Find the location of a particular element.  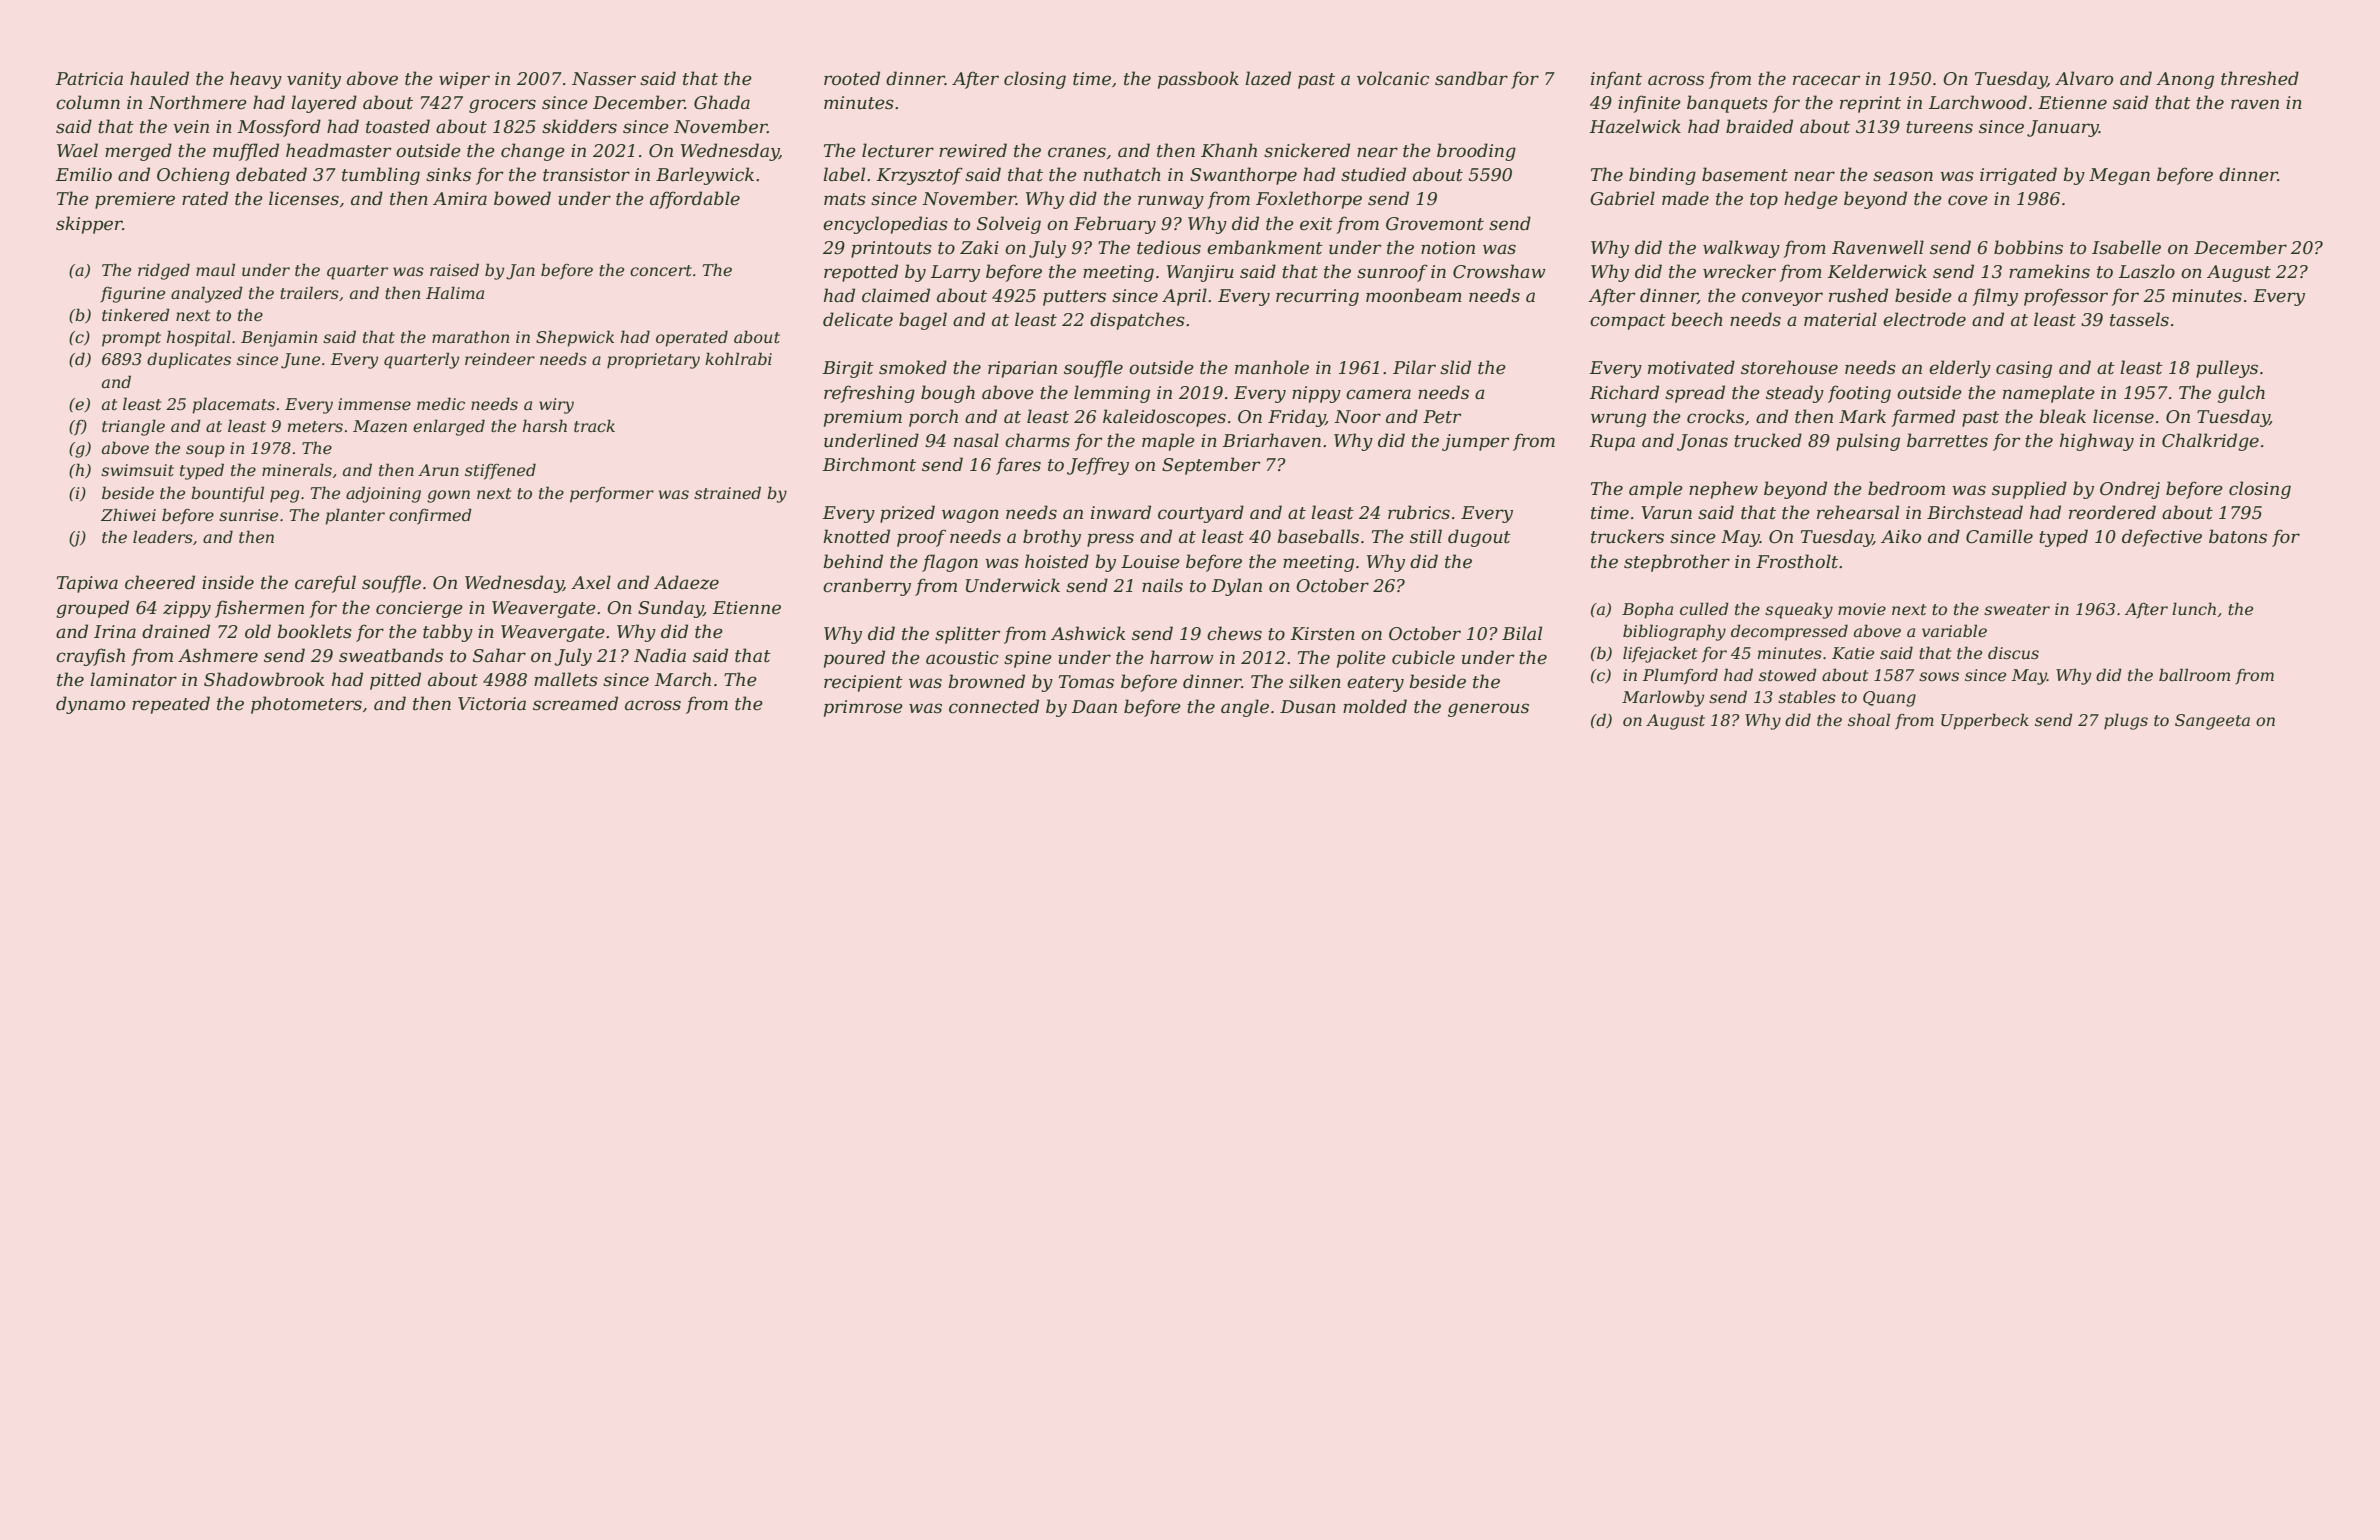

nails is located at coordinates (1162, 585).
